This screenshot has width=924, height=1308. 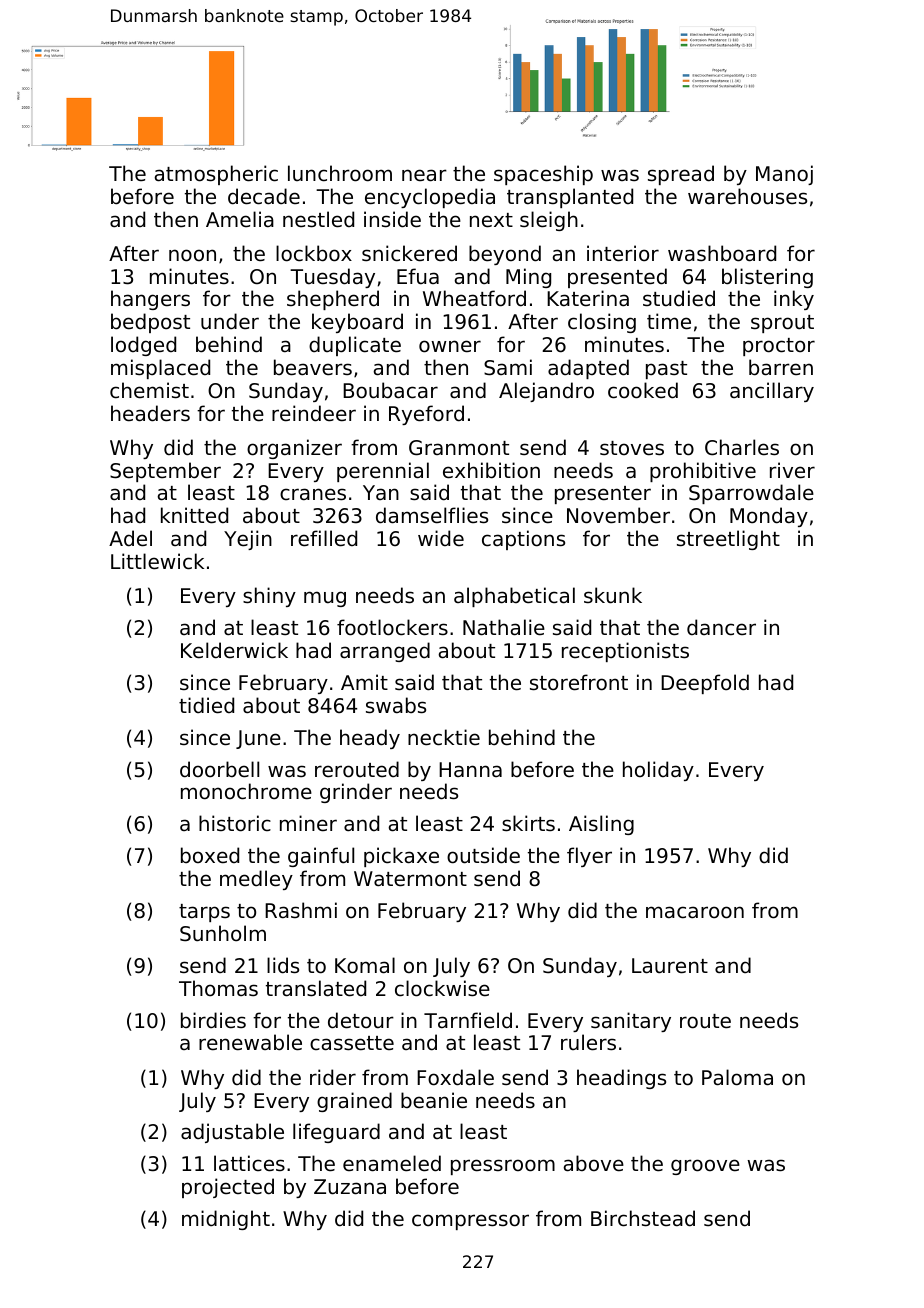 What do you see at coordinates (442, 988) in the screenshot?
I see `clockwise` at bounding box center [442, 988].
